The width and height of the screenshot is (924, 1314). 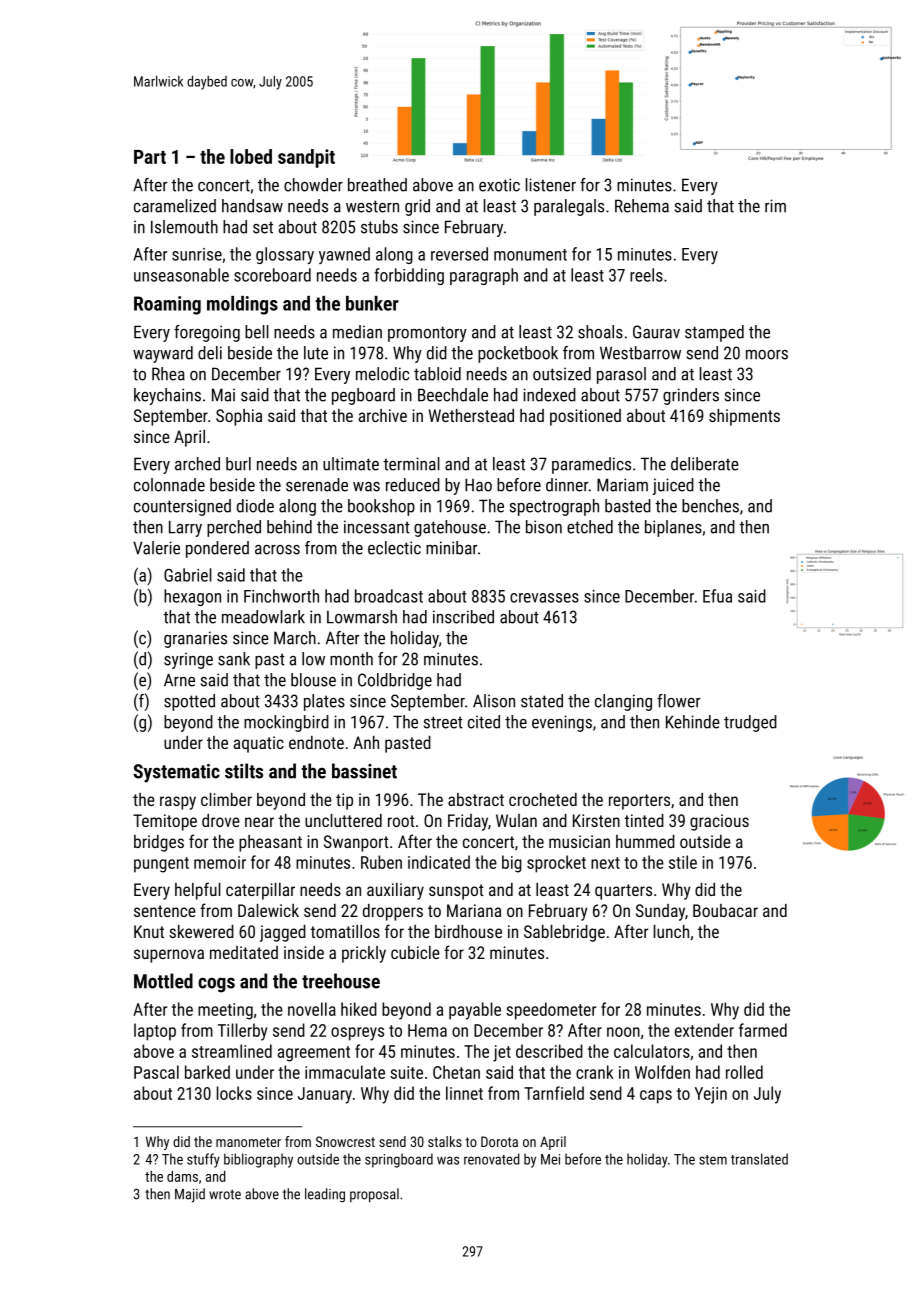 What do you see at coordinates (345, 1072) in the screenshot?
I see `immaculate` at bounding box center [345, 1072].
